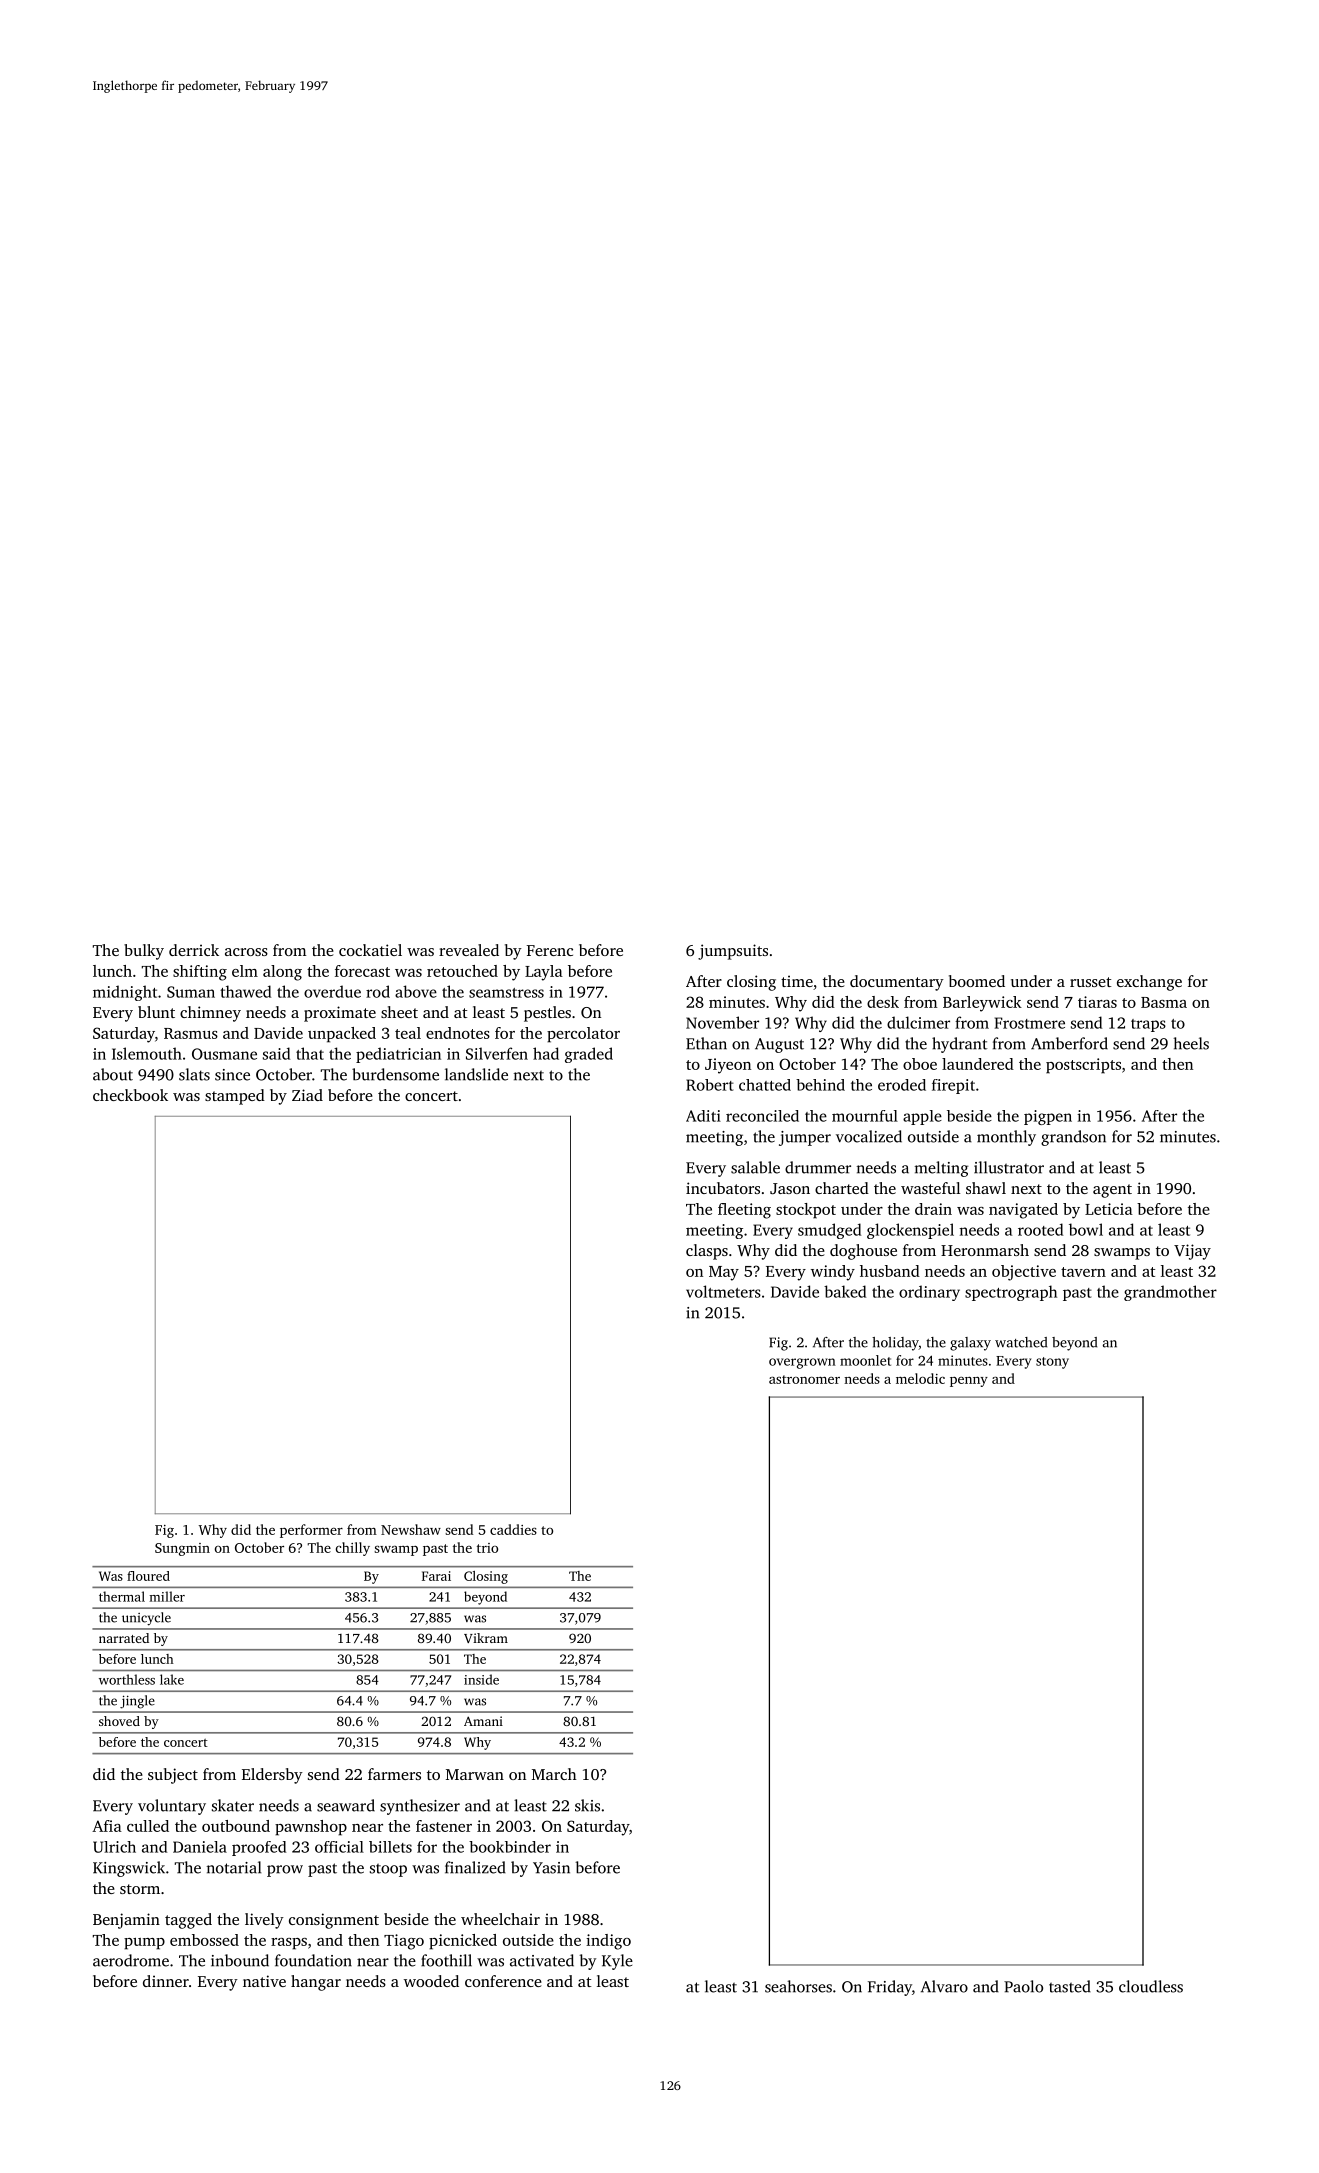 The image size is (1319, 2173). Describe the element at coordinates (1009, 1167) in the image. I see `illustrator` at that location.
